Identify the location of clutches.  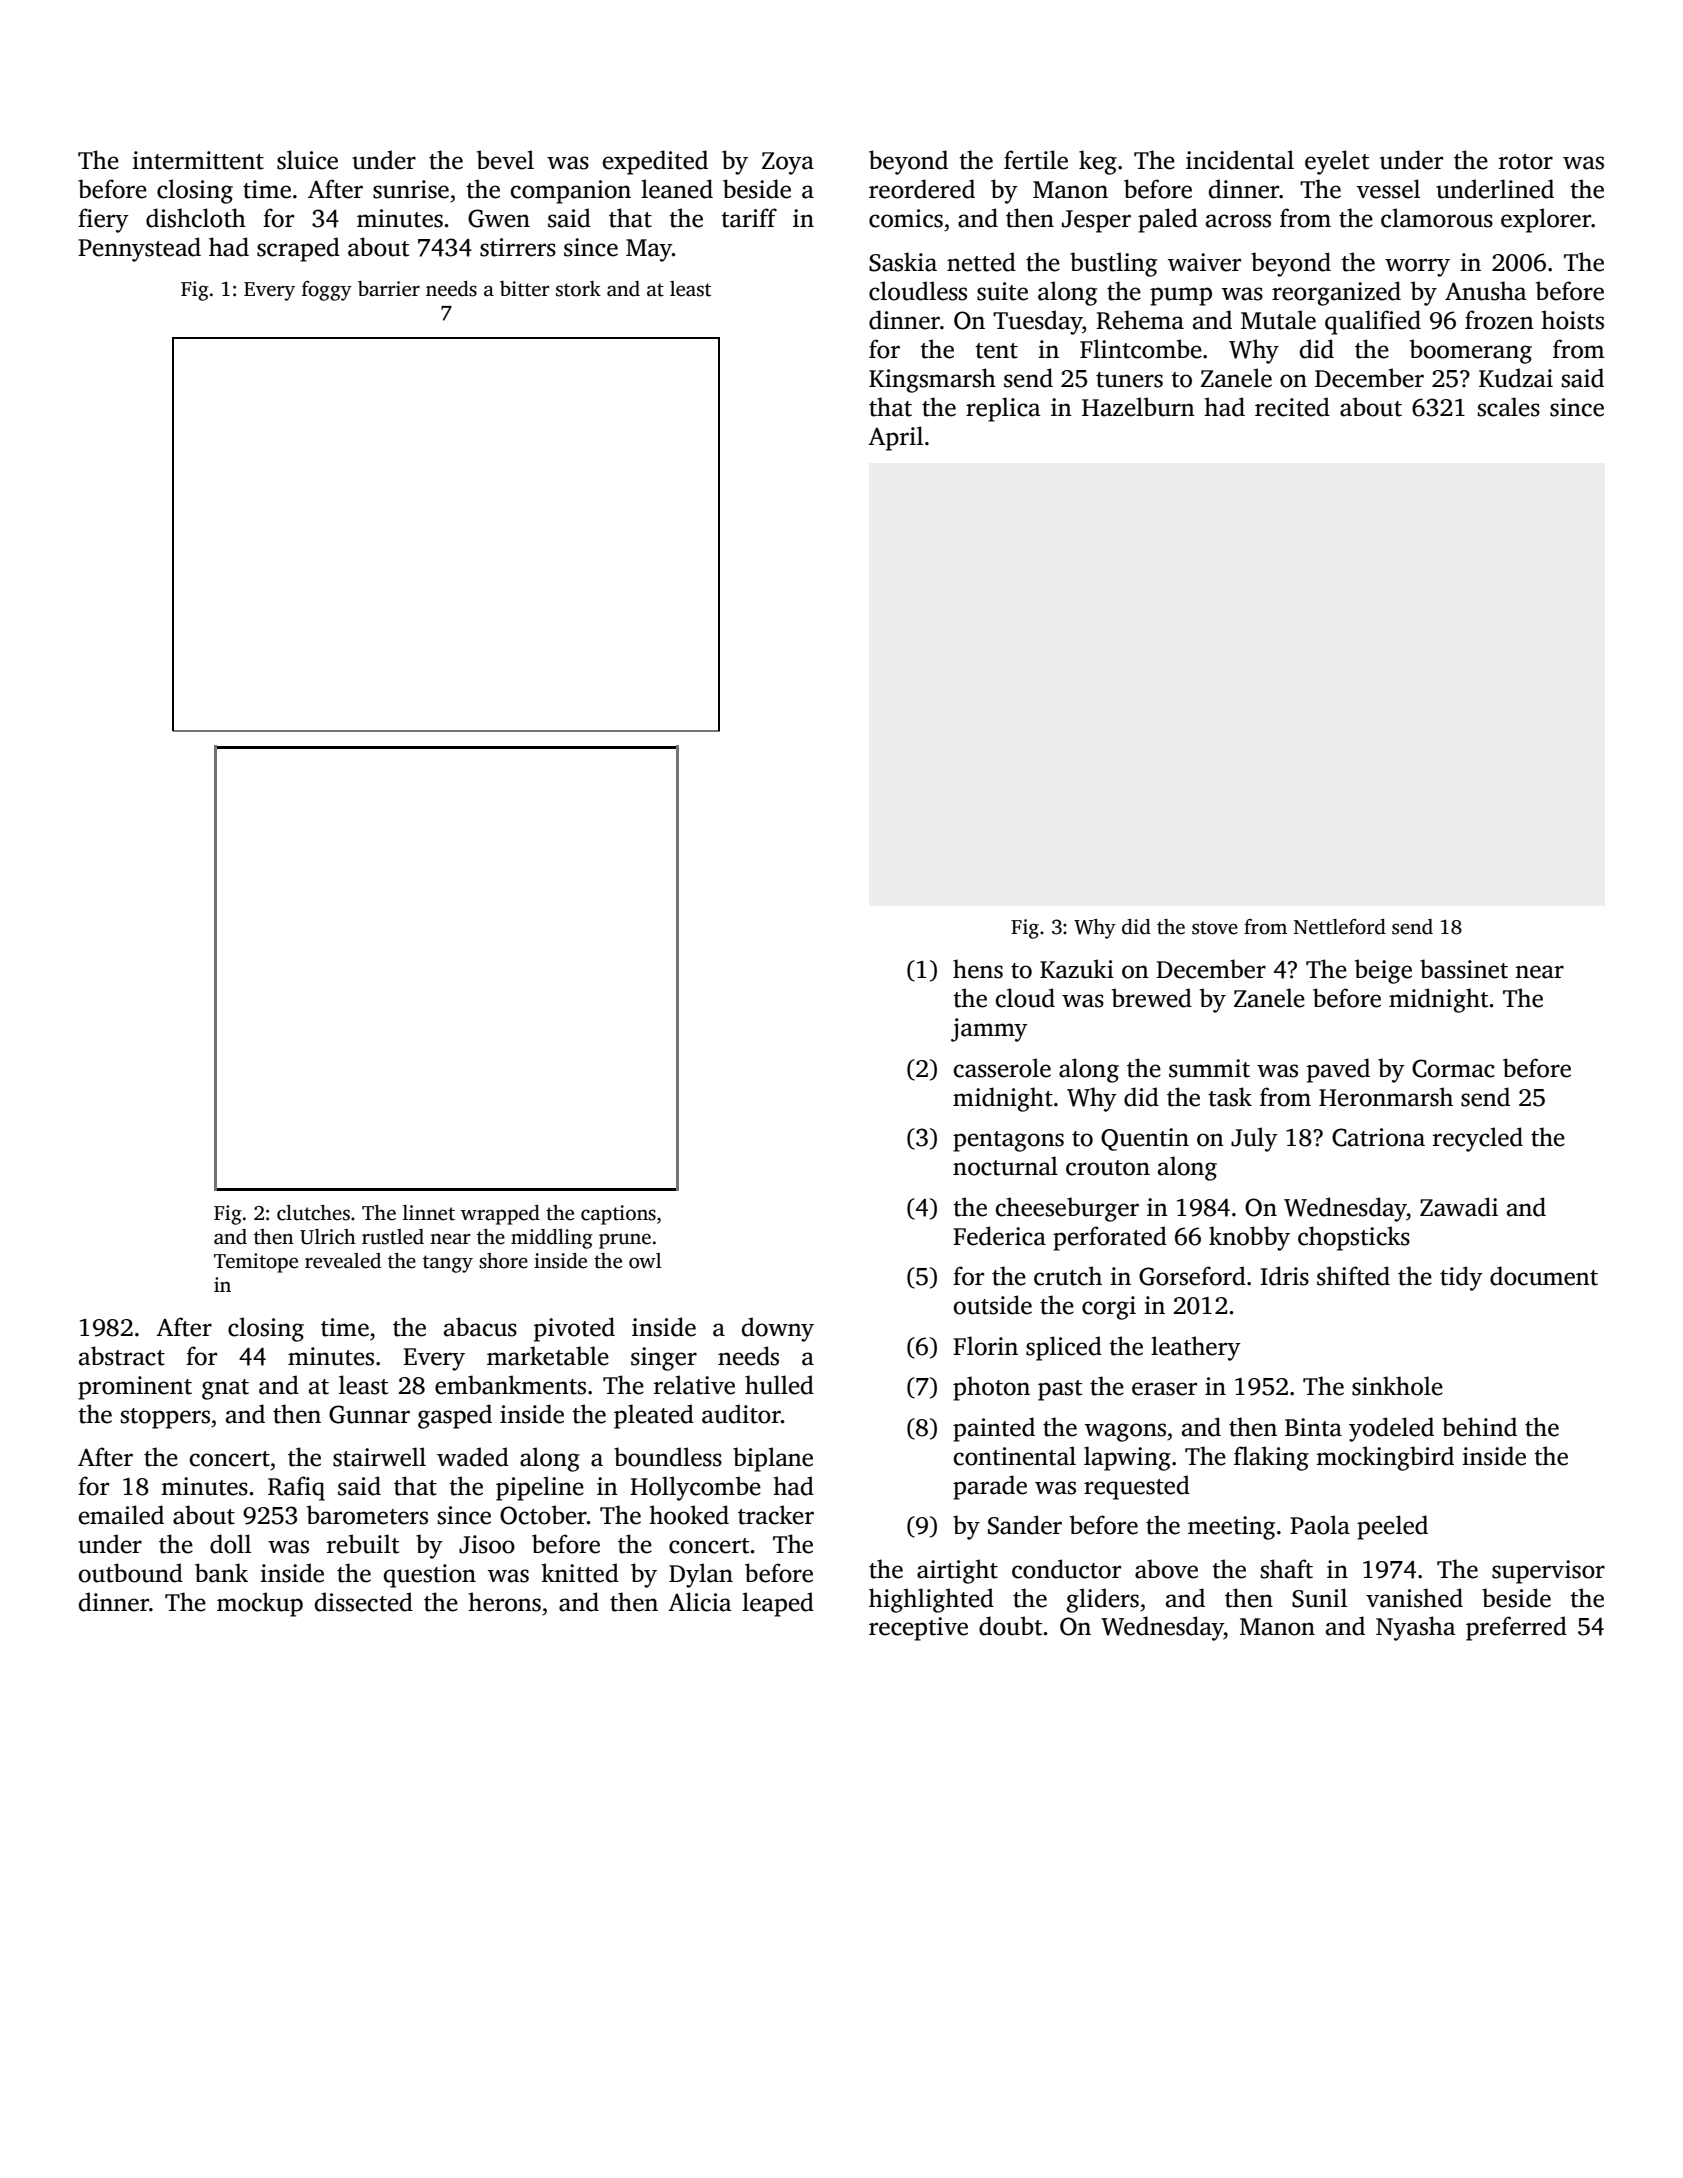
(313, 1213).
